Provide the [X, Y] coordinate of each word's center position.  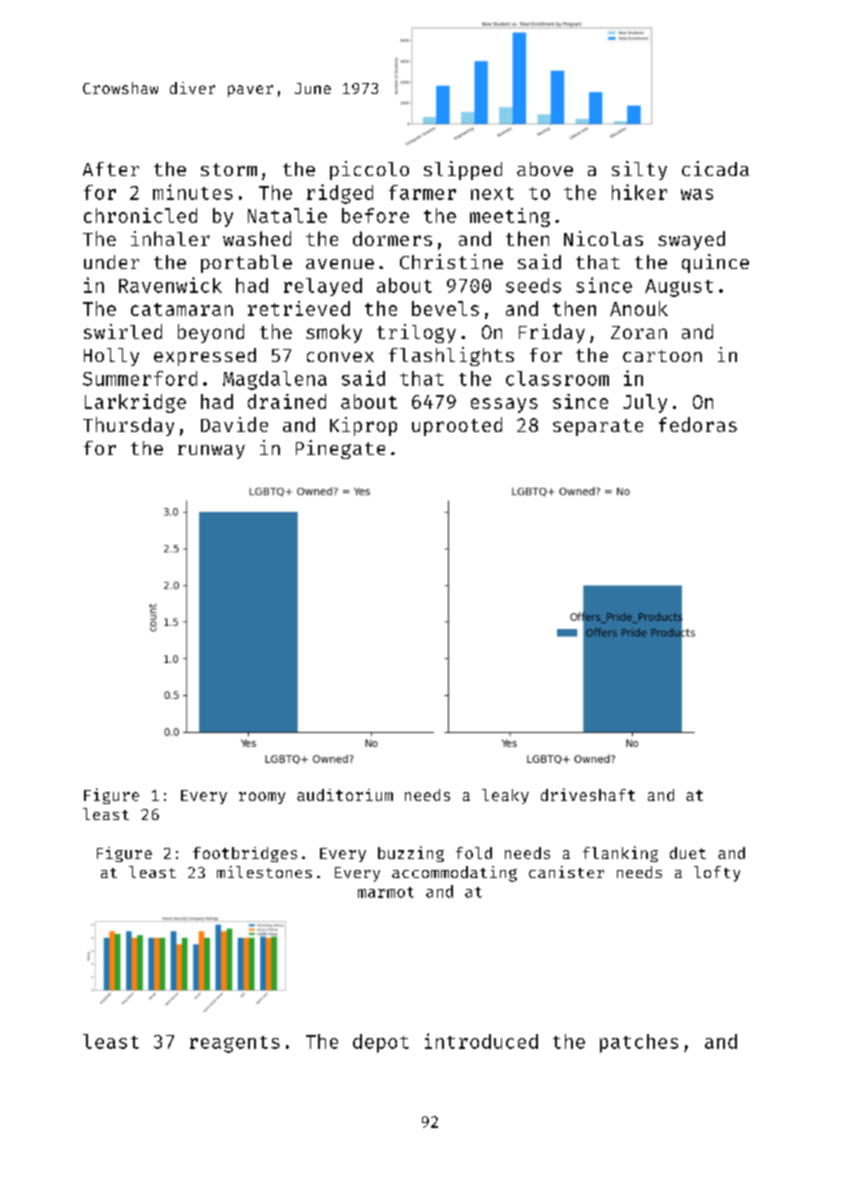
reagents [235, 1044]
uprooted [457, 426]
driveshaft [588, 794]
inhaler [170, 238]
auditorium [345, 795]
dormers [392, 238]
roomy [262, 798]
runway [211, 452]
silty [639, 170]
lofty [717, 874]
